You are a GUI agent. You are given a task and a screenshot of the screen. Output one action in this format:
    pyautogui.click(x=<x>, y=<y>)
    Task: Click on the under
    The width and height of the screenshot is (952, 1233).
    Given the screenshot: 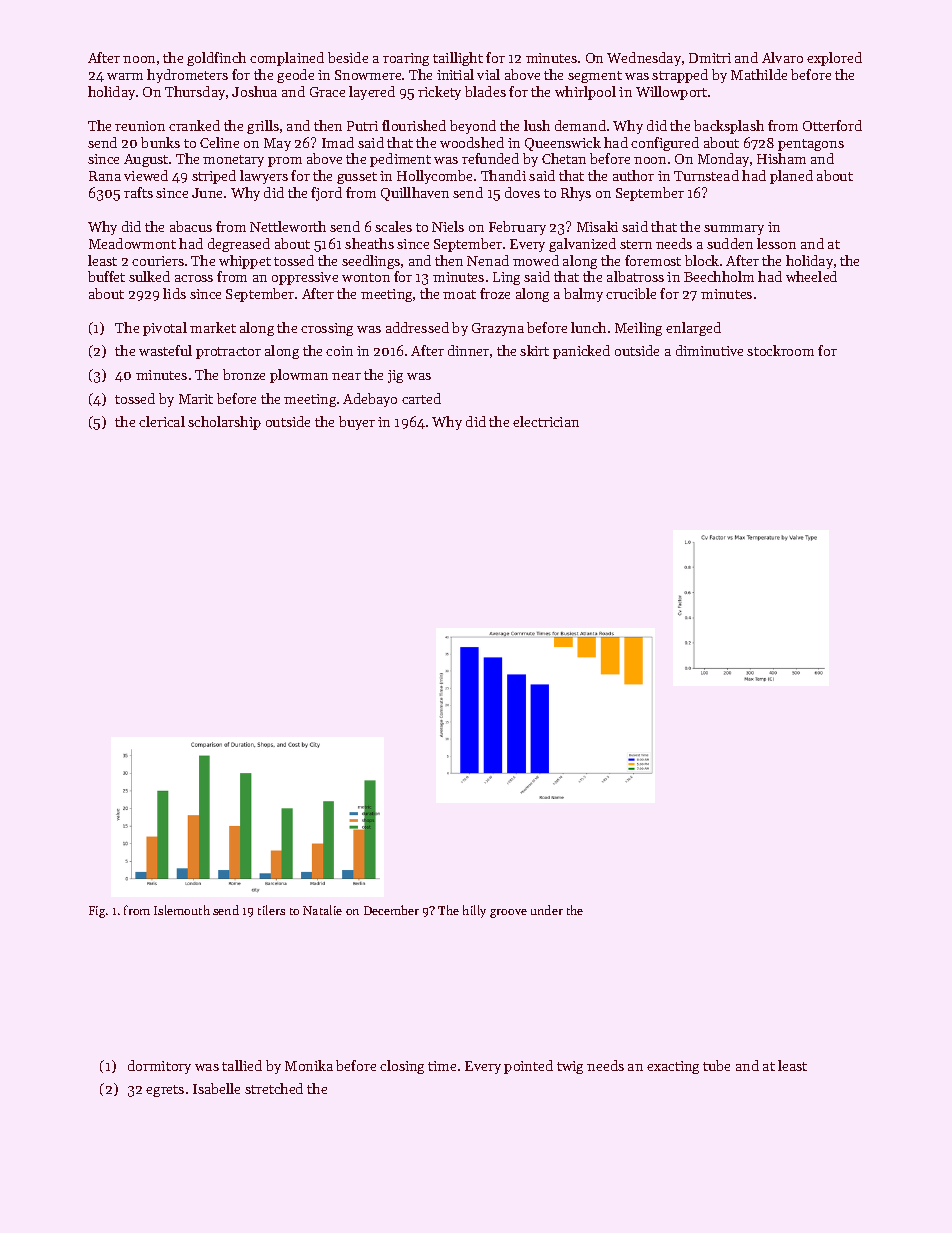 What is the action you would take?
    pyautogui.click(x=547, y=910)
